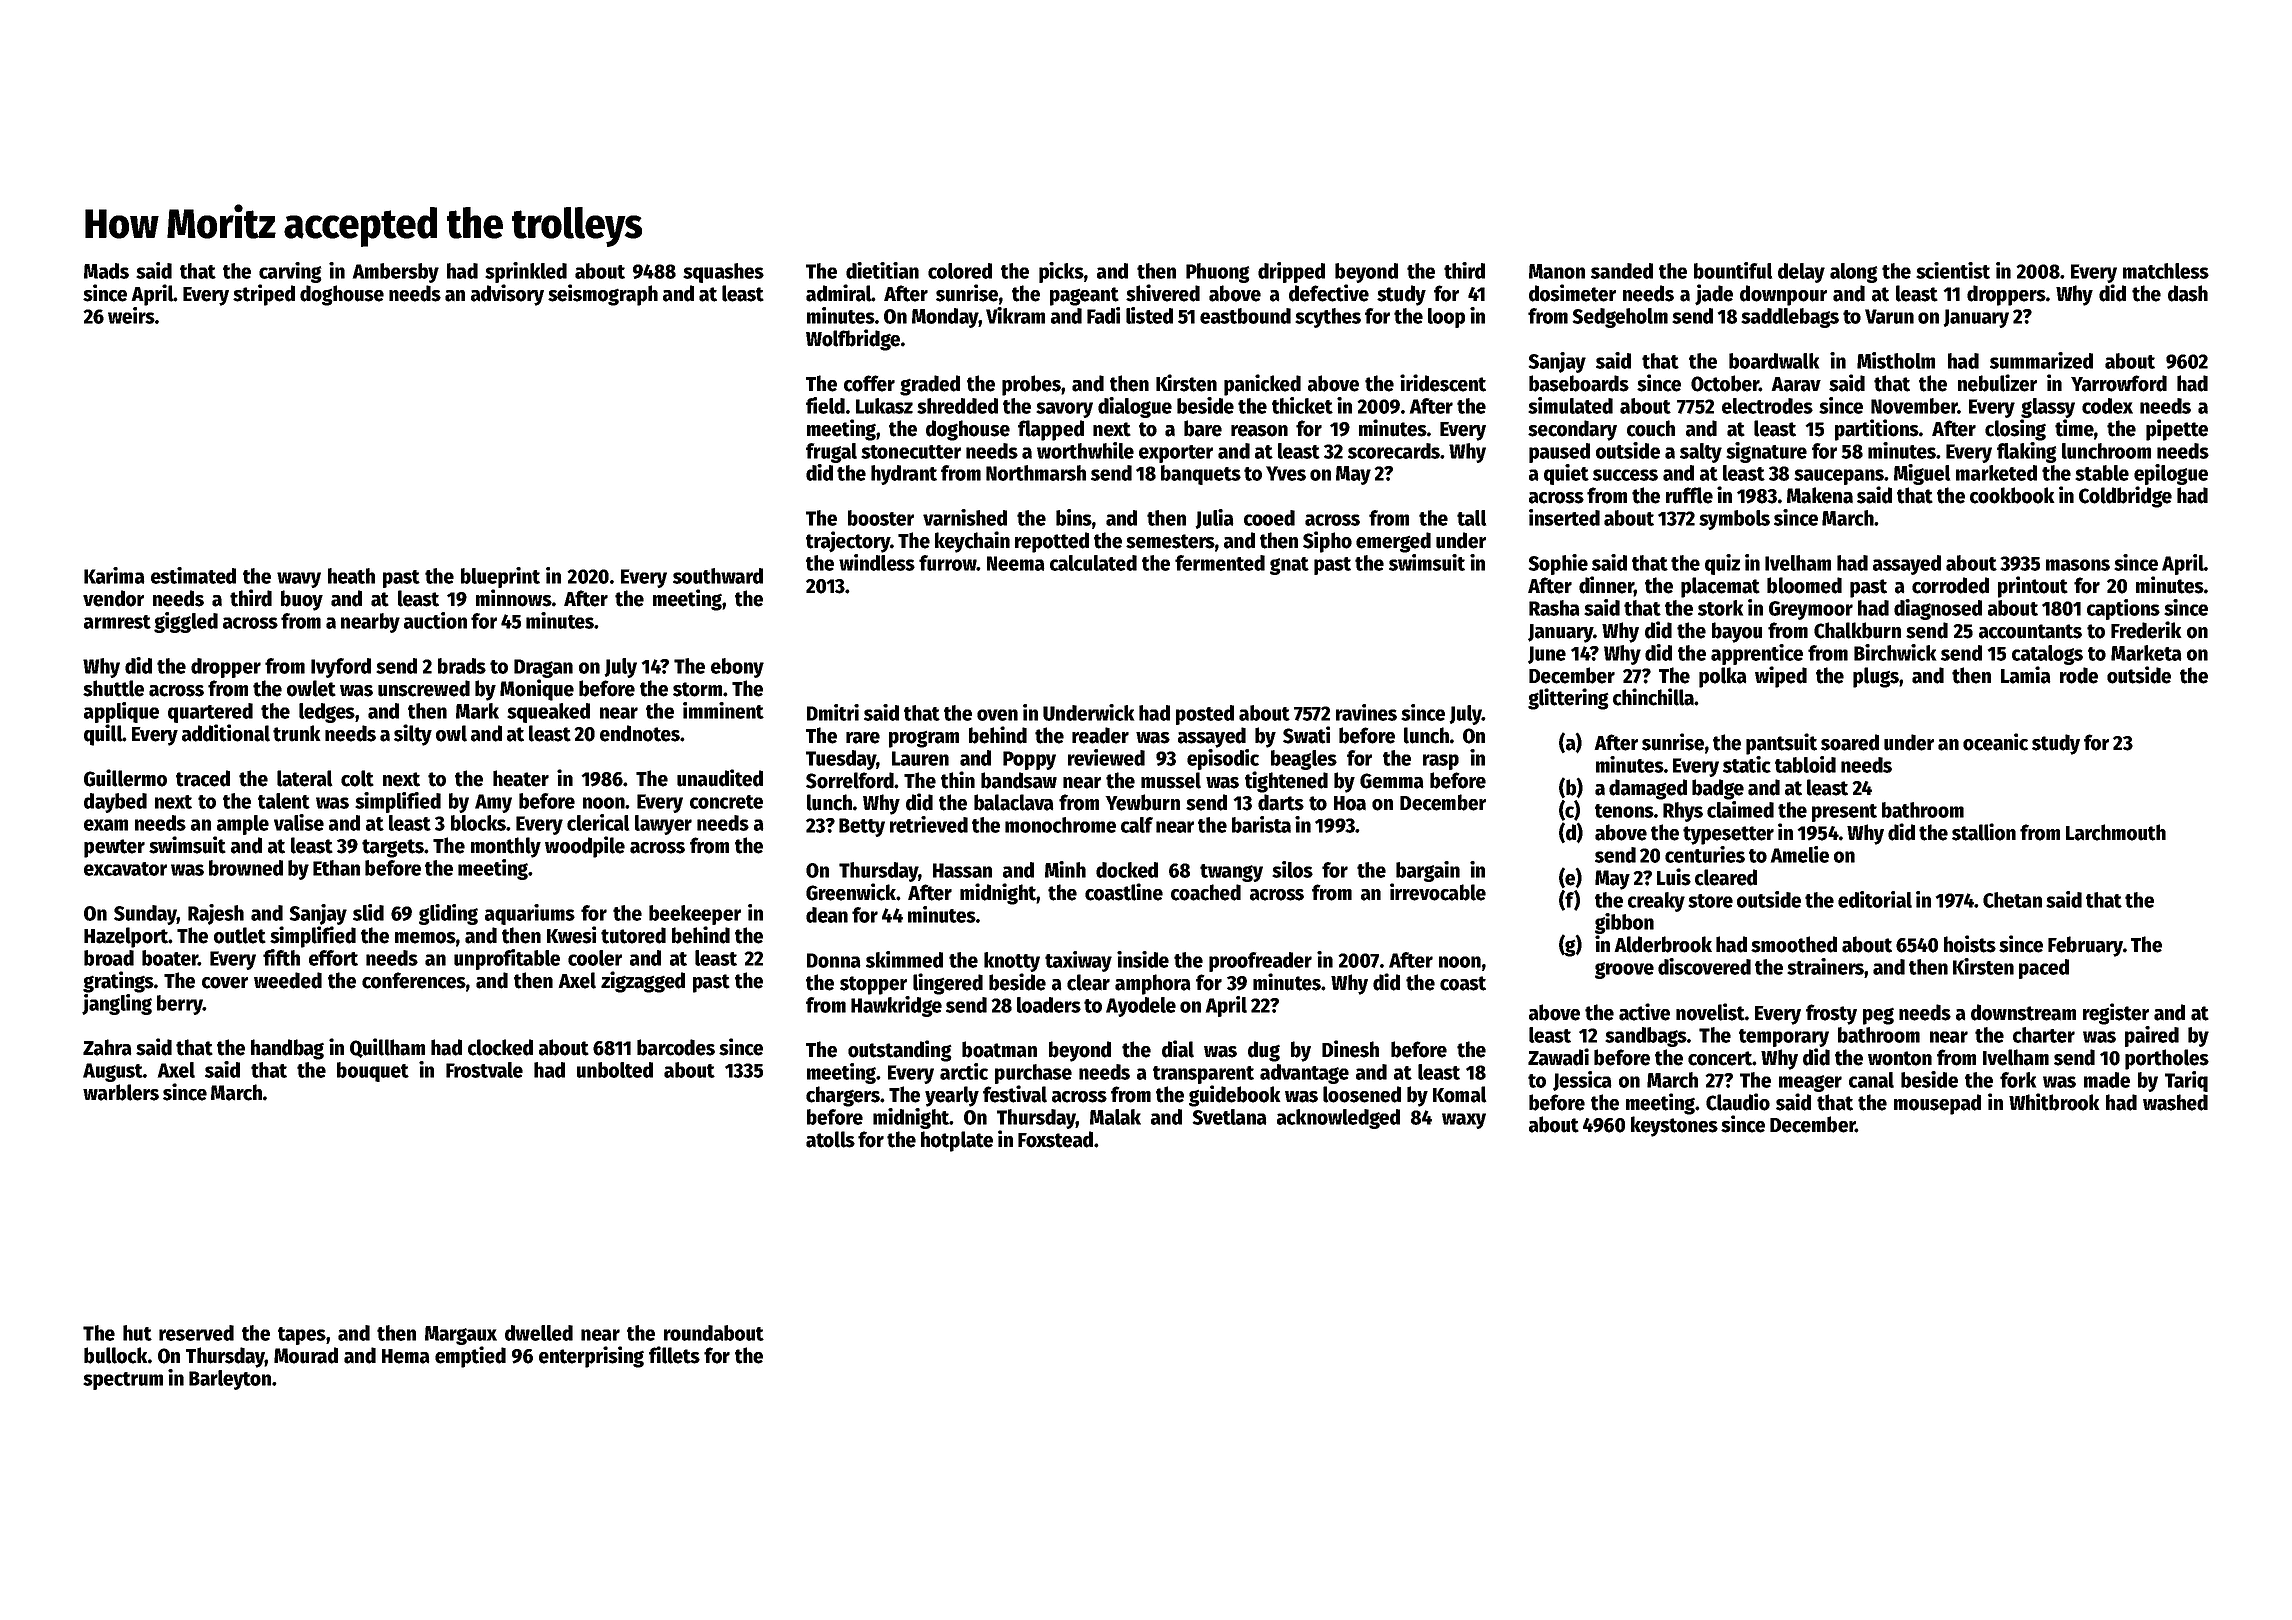 The height and width of the image is (1620, 2292). Describe the element at coordinates (106, 271) in the image. I see `Mads` at that location.
